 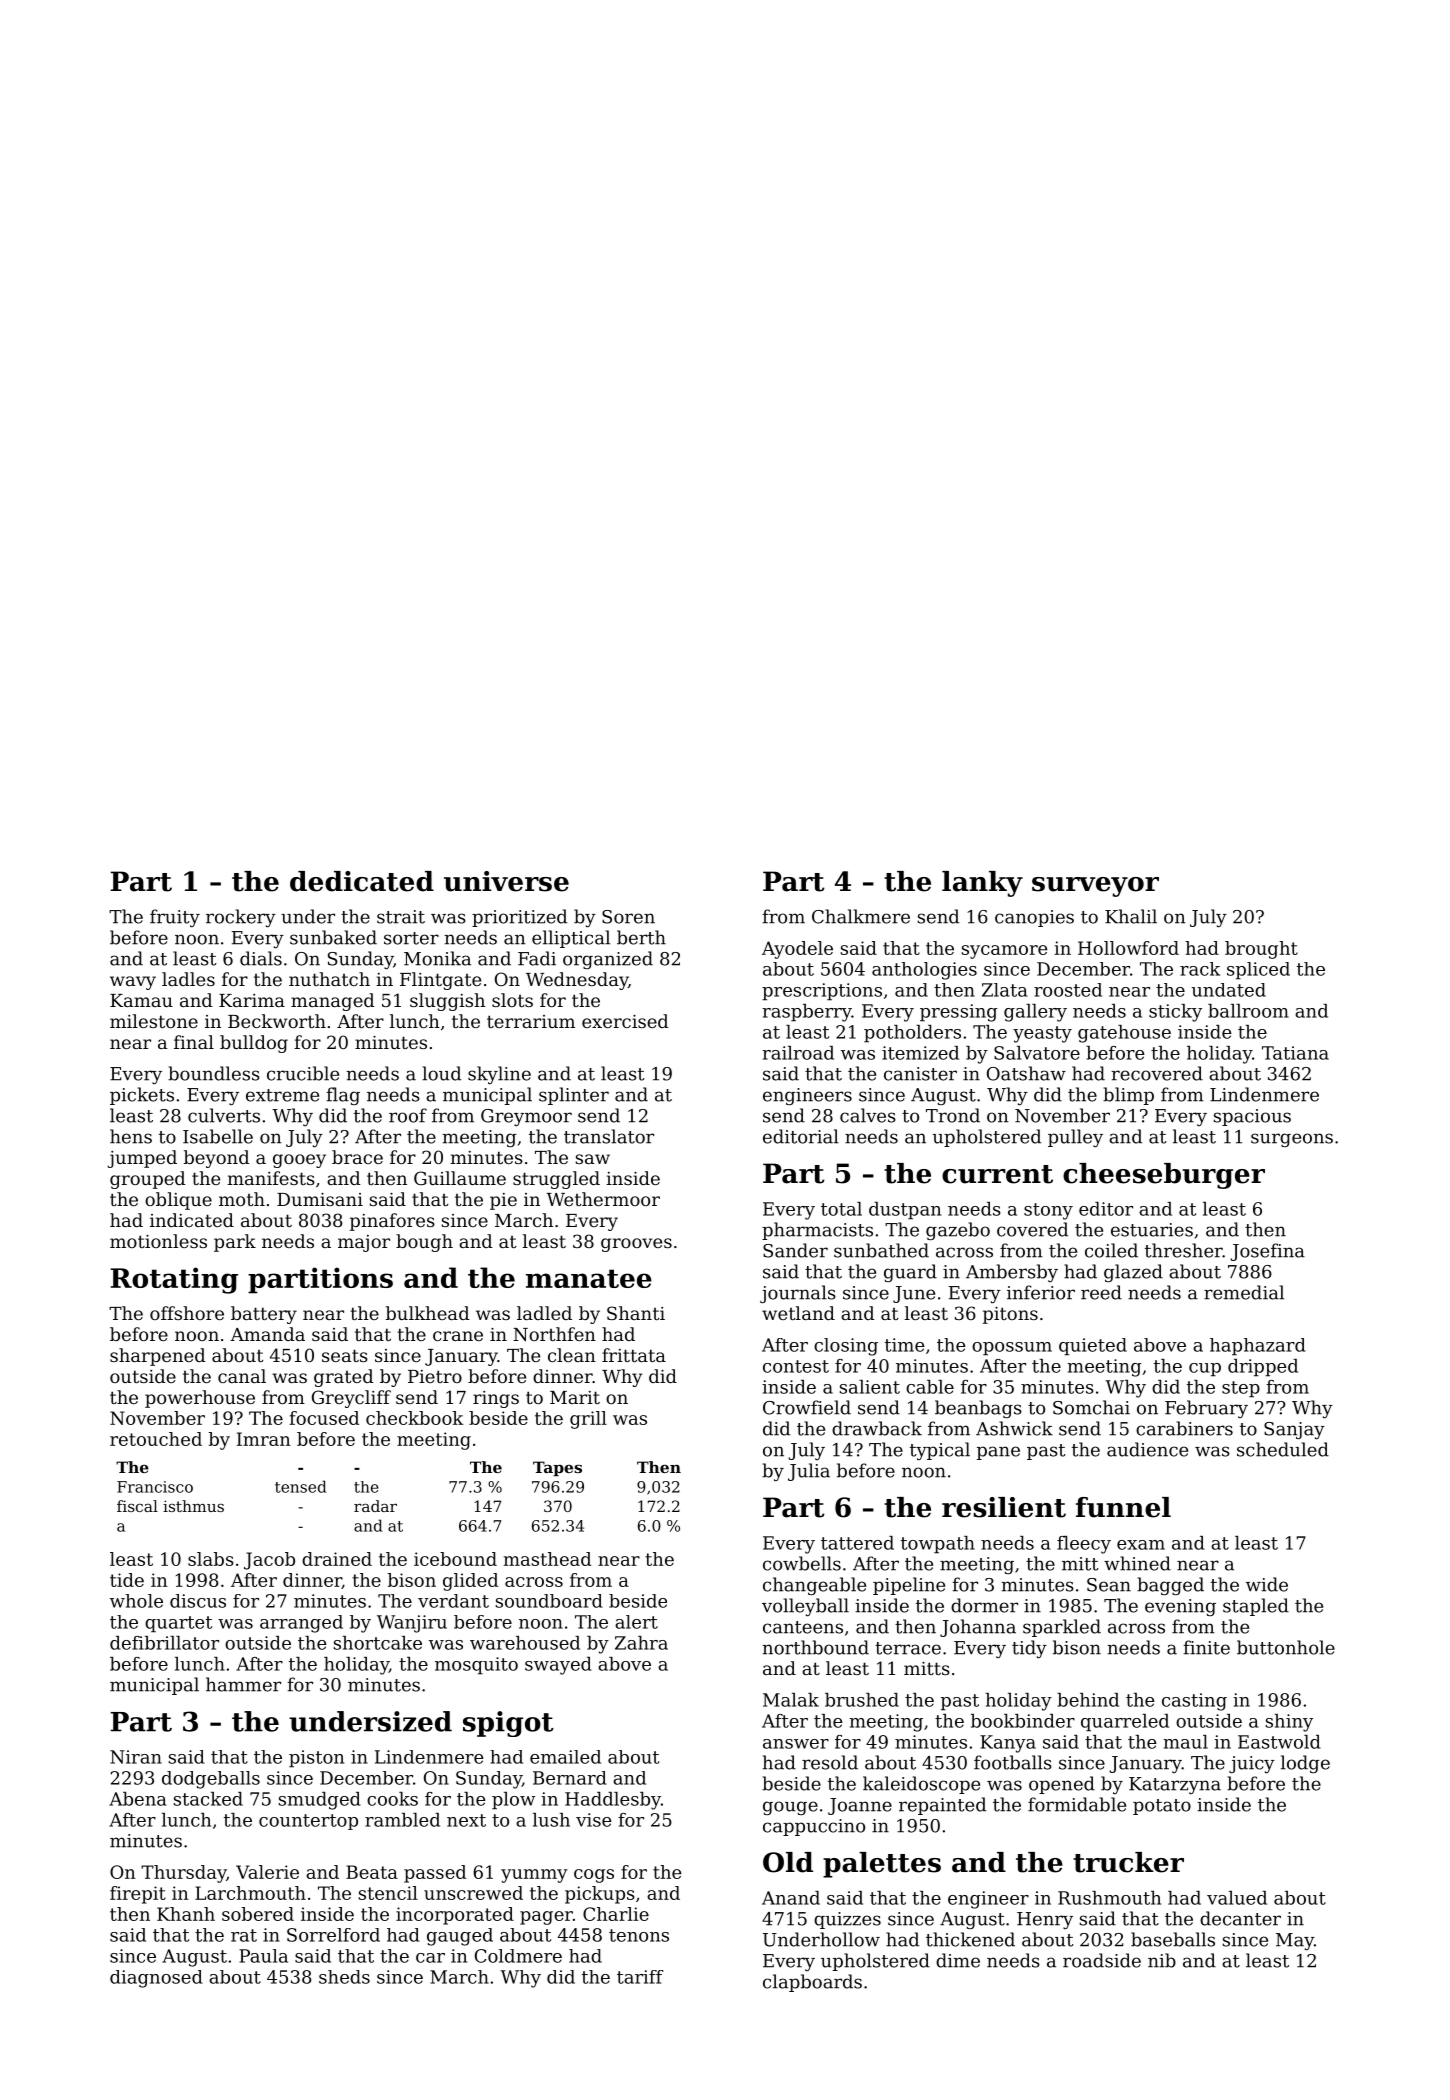 I want to click on splinter, so click(x=574, y=1096).
